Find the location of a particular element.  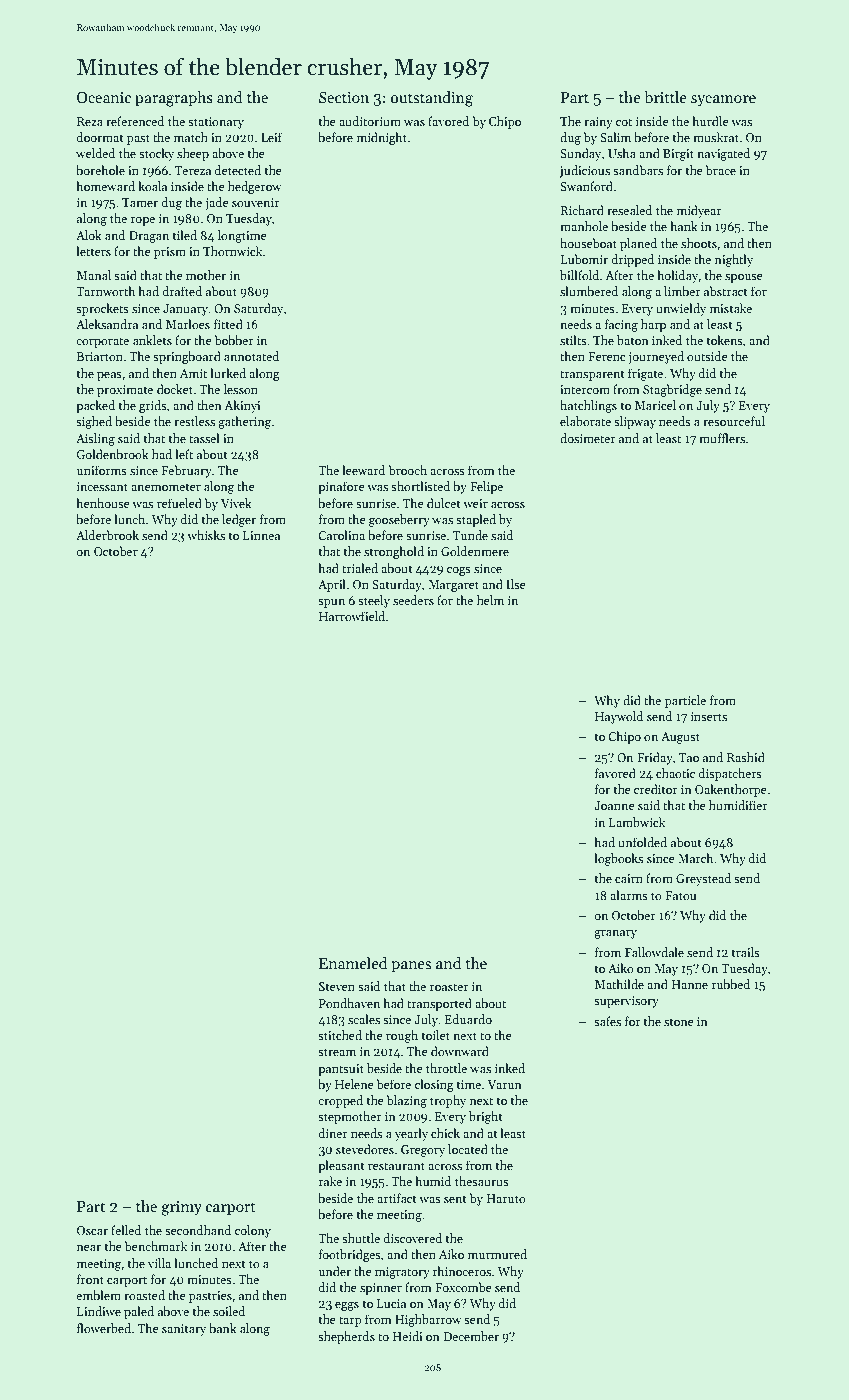

mufflers is located at coordinates (722, 438).
